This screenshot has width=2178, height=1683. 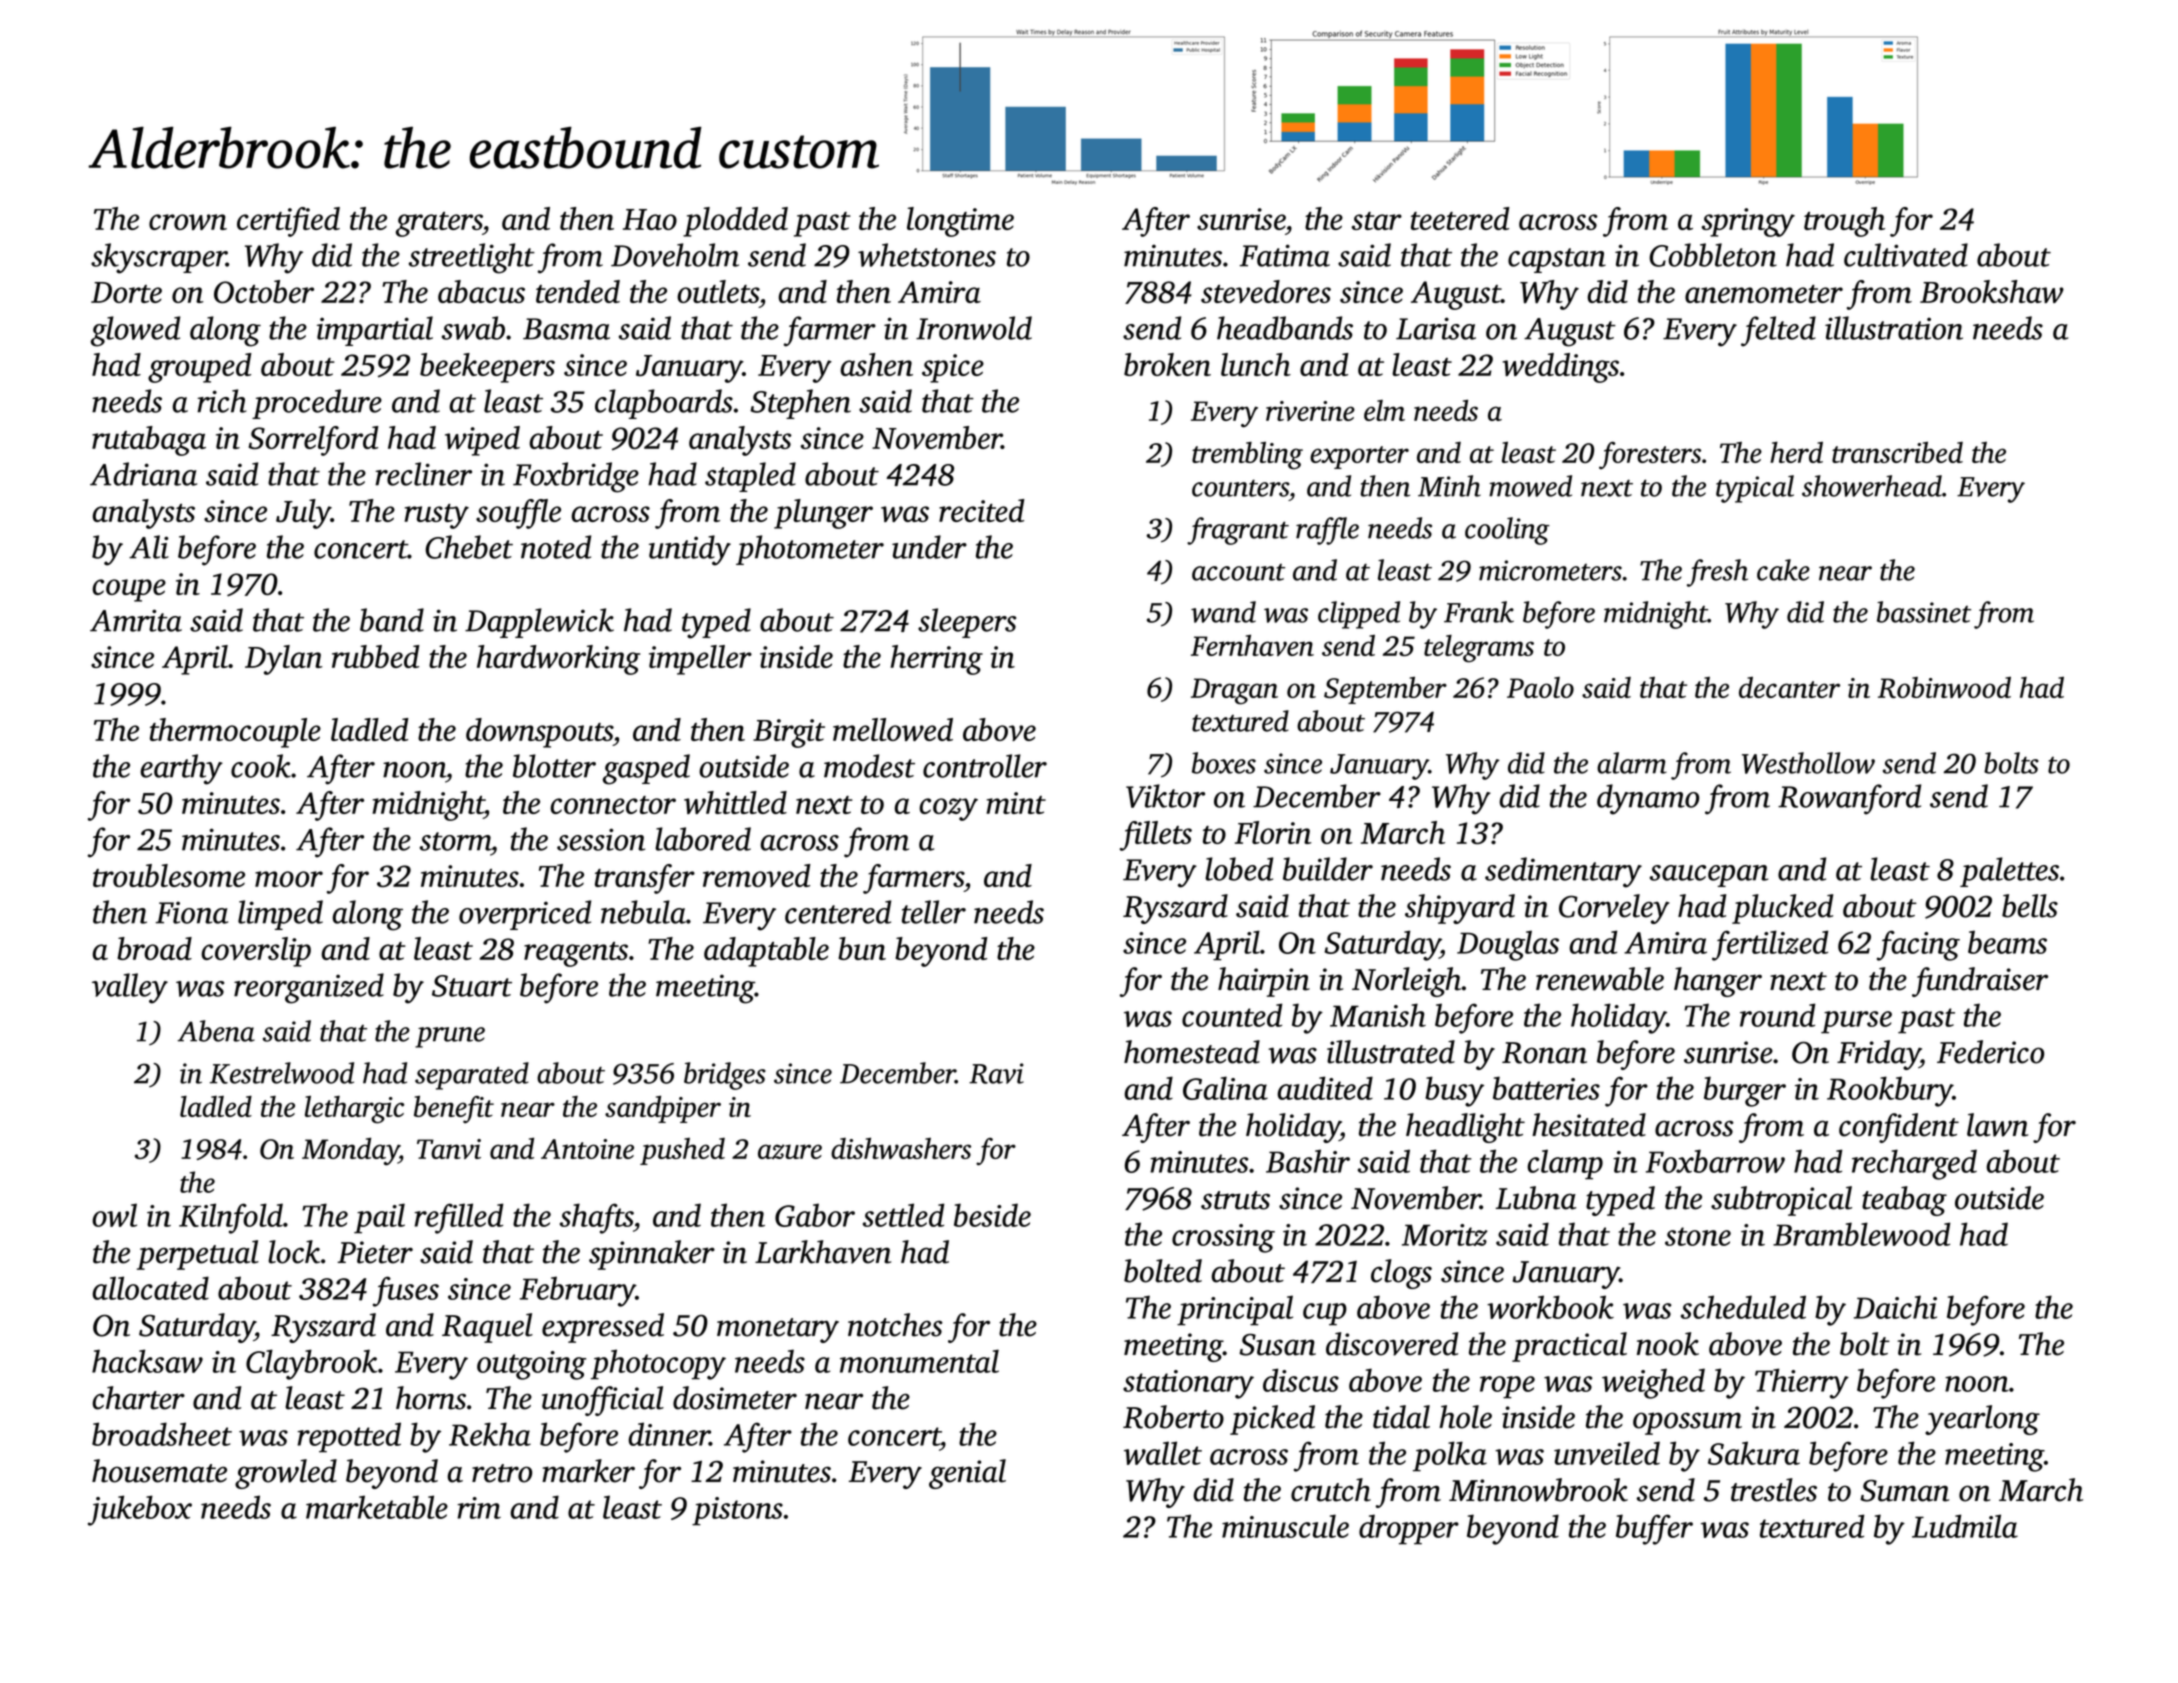 What do you see at coordinates (735, 222) in the screenshot?
I see `plodded` at bounding box center [735, 222].
